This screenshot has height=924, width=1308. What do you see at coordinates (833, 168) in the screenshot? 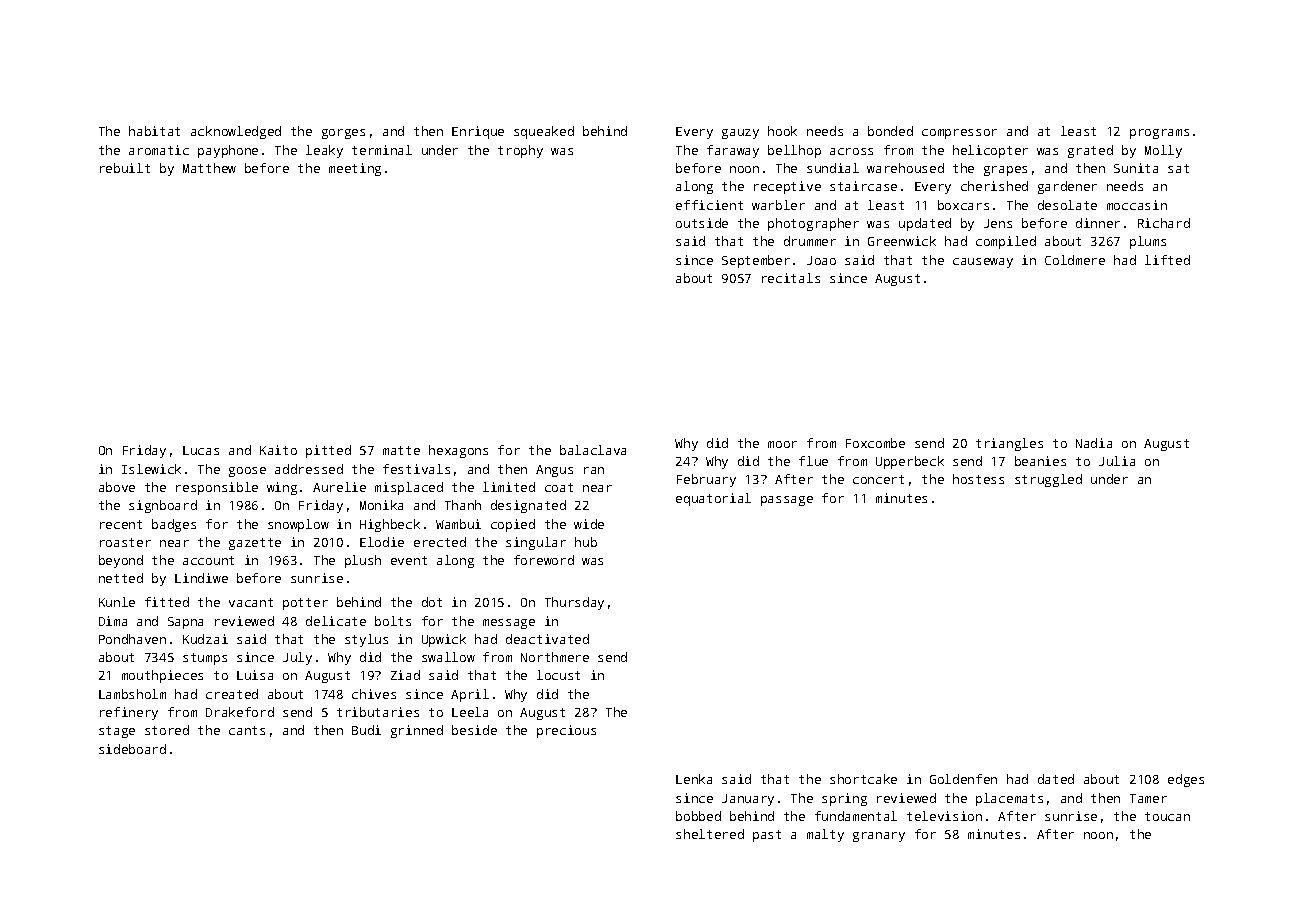
I see `sundial` at bounding box center [833, 168].
